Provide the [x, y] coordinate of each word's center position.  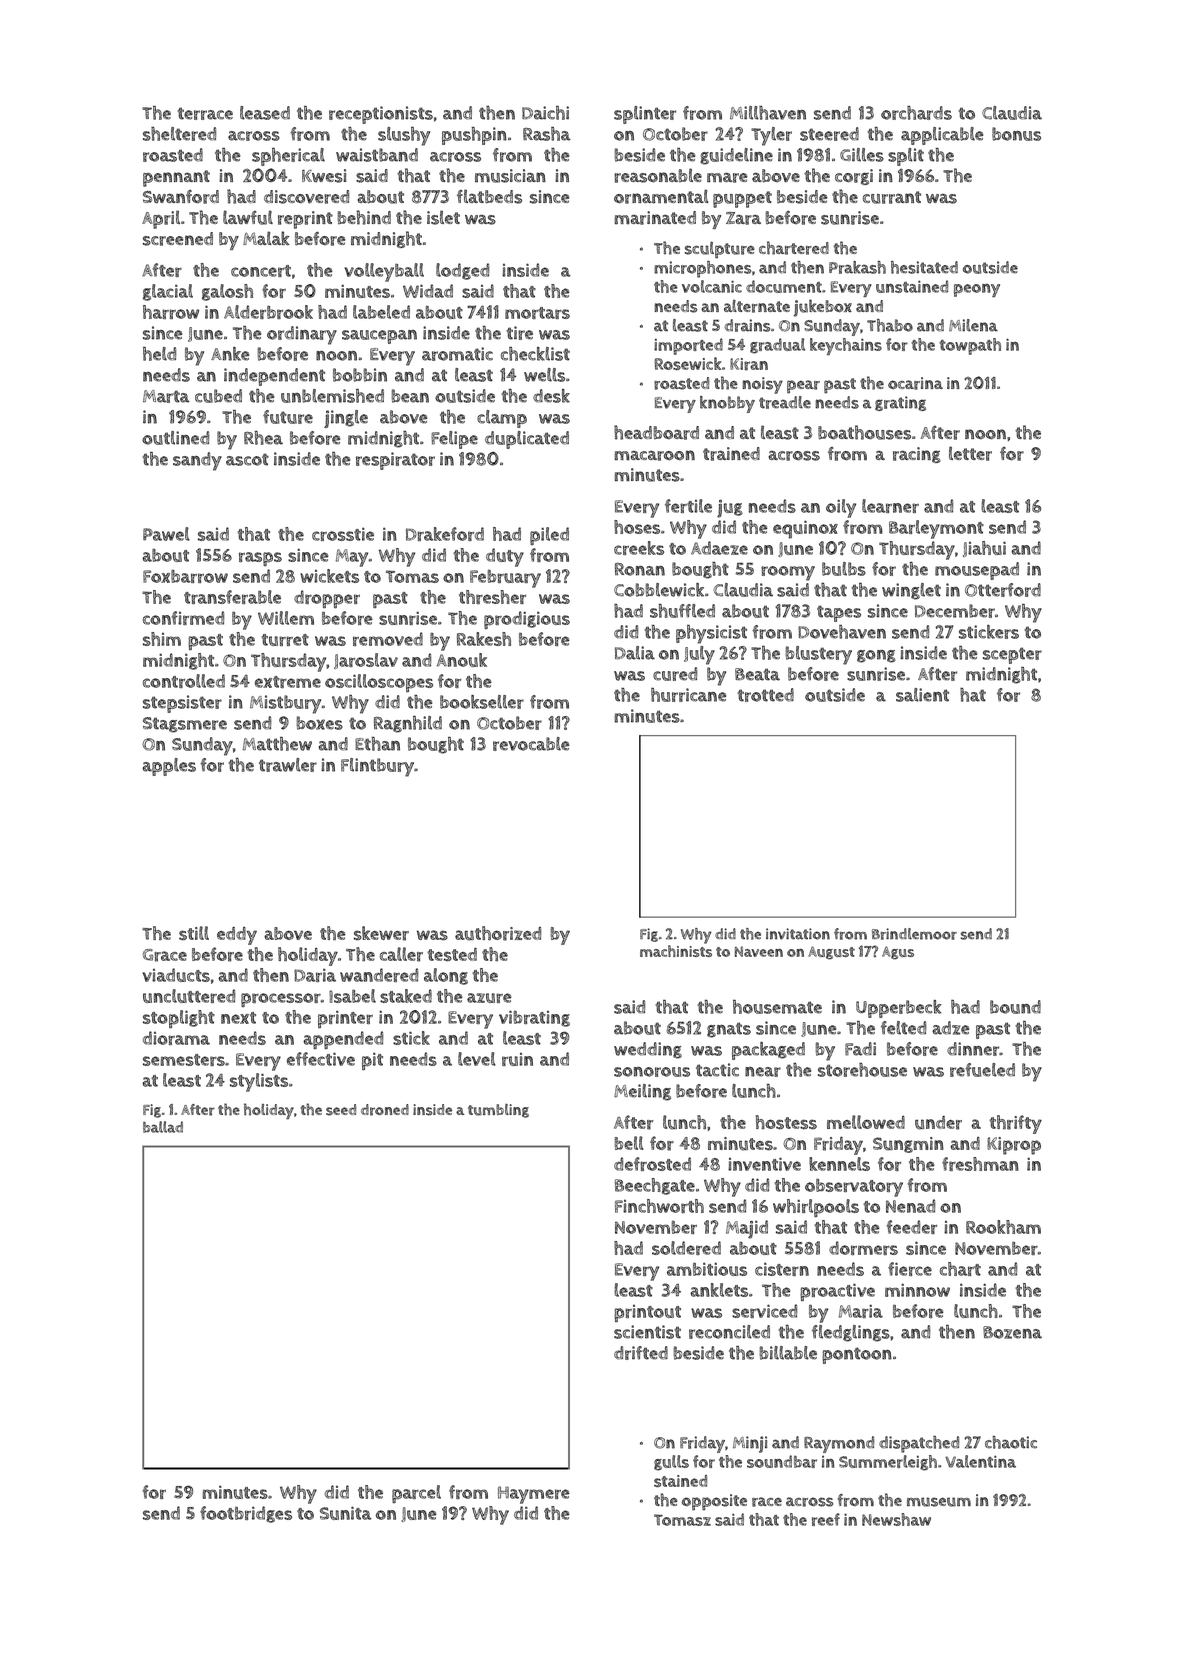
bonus [1016, 134]
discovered [306, 197]
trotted [765, 695]
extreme [288, 682]
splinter [645, 115]
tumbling [498, 1111]
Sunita [346, 1513]
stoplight [179, 1019]
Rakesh [484, 639]
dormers [863, 1248]
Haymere [533, 1495]
